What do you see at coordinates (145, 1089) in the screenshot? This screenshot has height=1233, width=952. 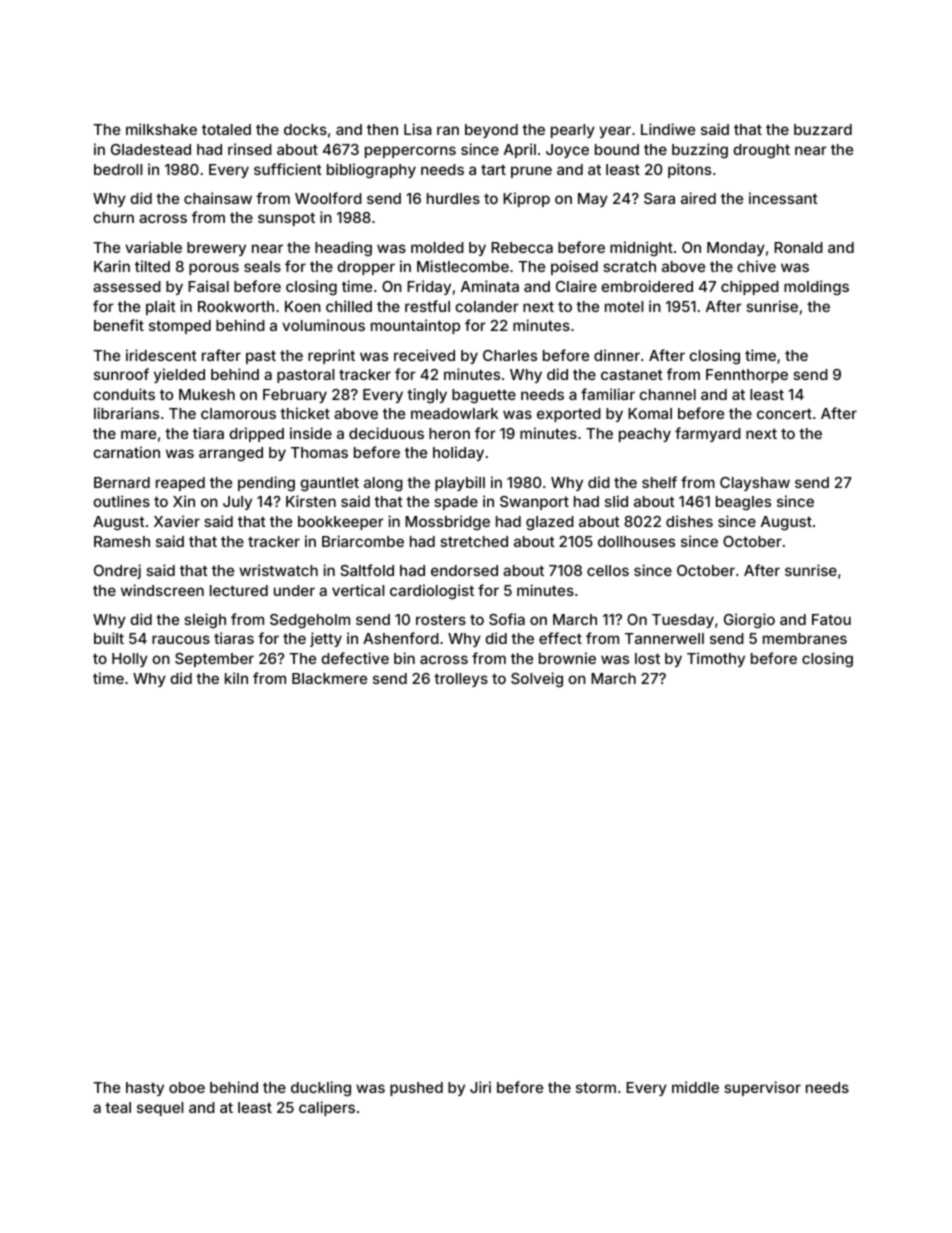 I see `hasty` at bounding box center [145, 1089].
